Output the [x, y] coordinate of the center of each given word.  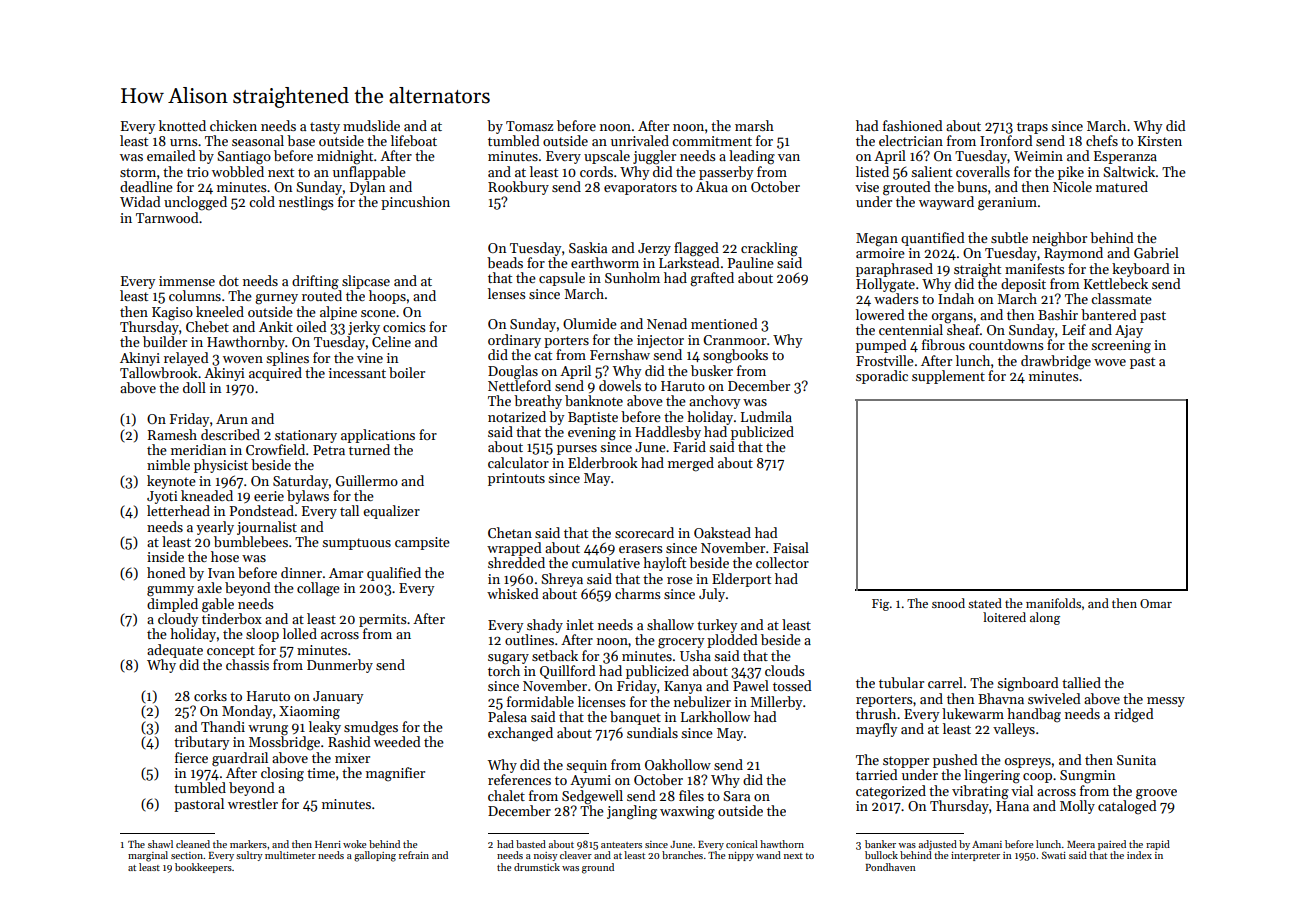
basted [531, 844]
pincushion [415, 203]
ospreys [1028, 763]
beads [505, 262]
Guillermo [367, 480]
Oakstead [722, 532]
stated [985, 603]
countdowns [1006, 344]
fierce [191, 757]
